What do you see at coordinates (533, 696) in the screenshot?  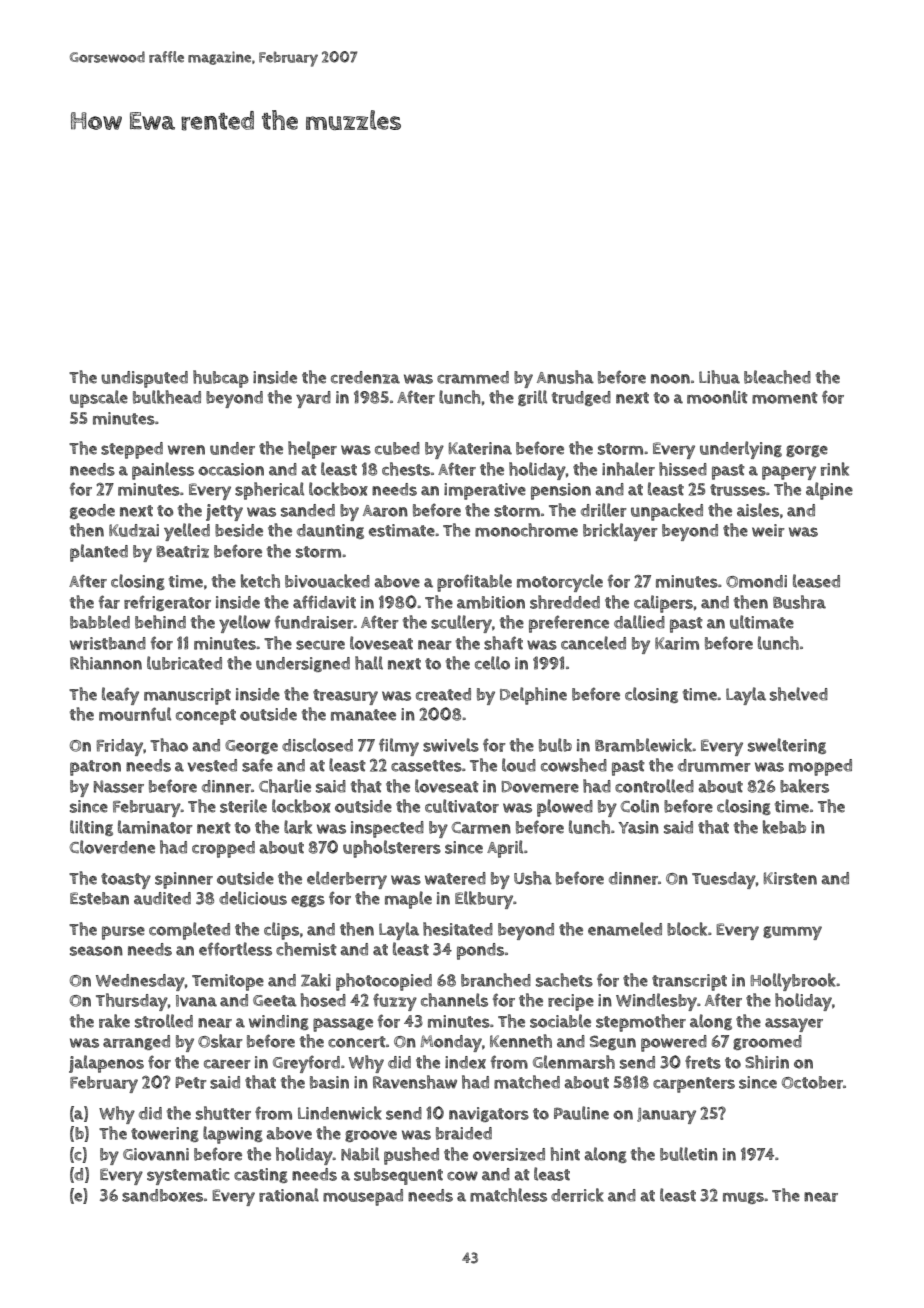 I see `Delphine` at bounding box center [533, 696].
